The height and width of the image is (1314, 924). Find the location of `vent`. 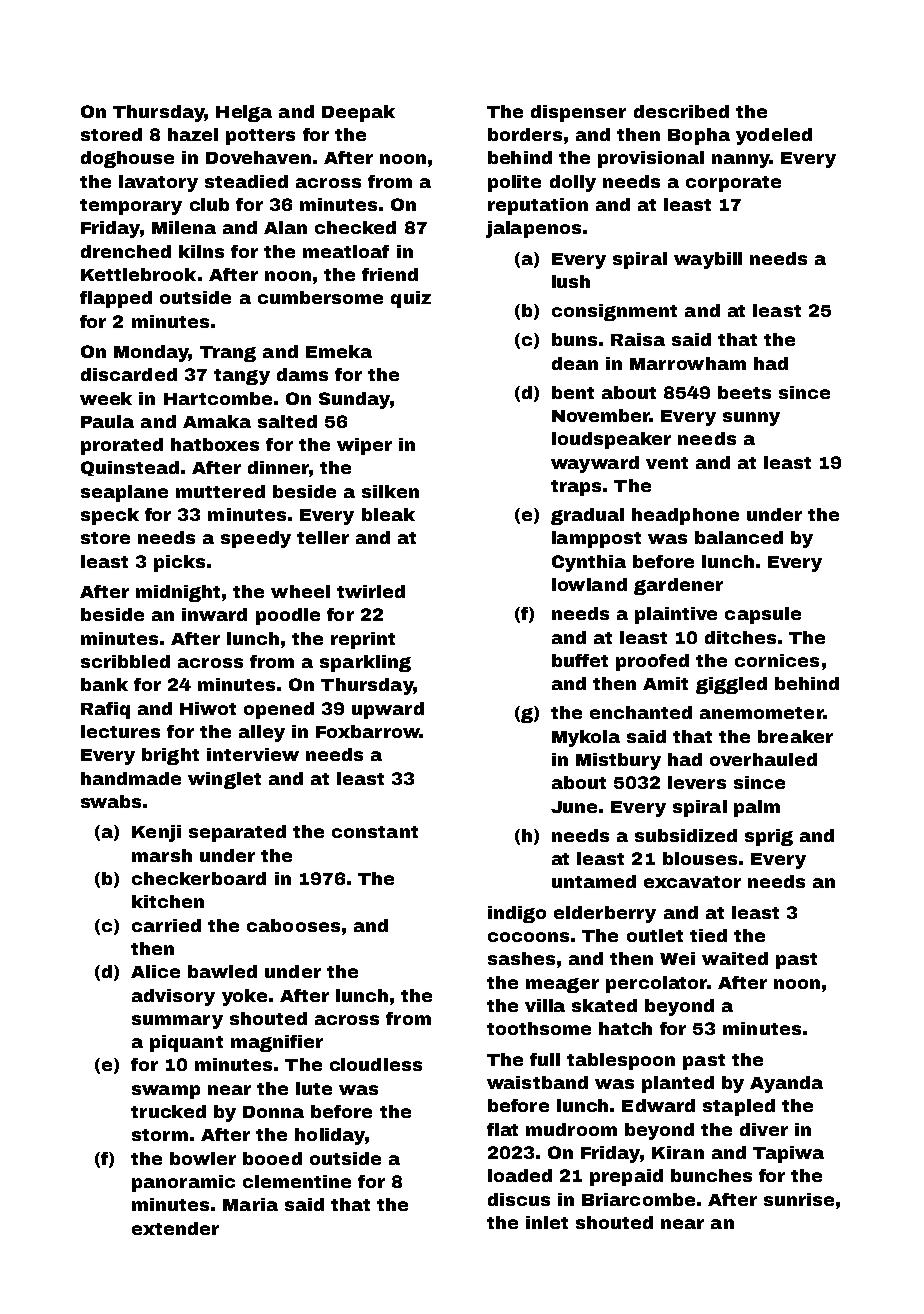

vent is located at coordinates (667, 463).
